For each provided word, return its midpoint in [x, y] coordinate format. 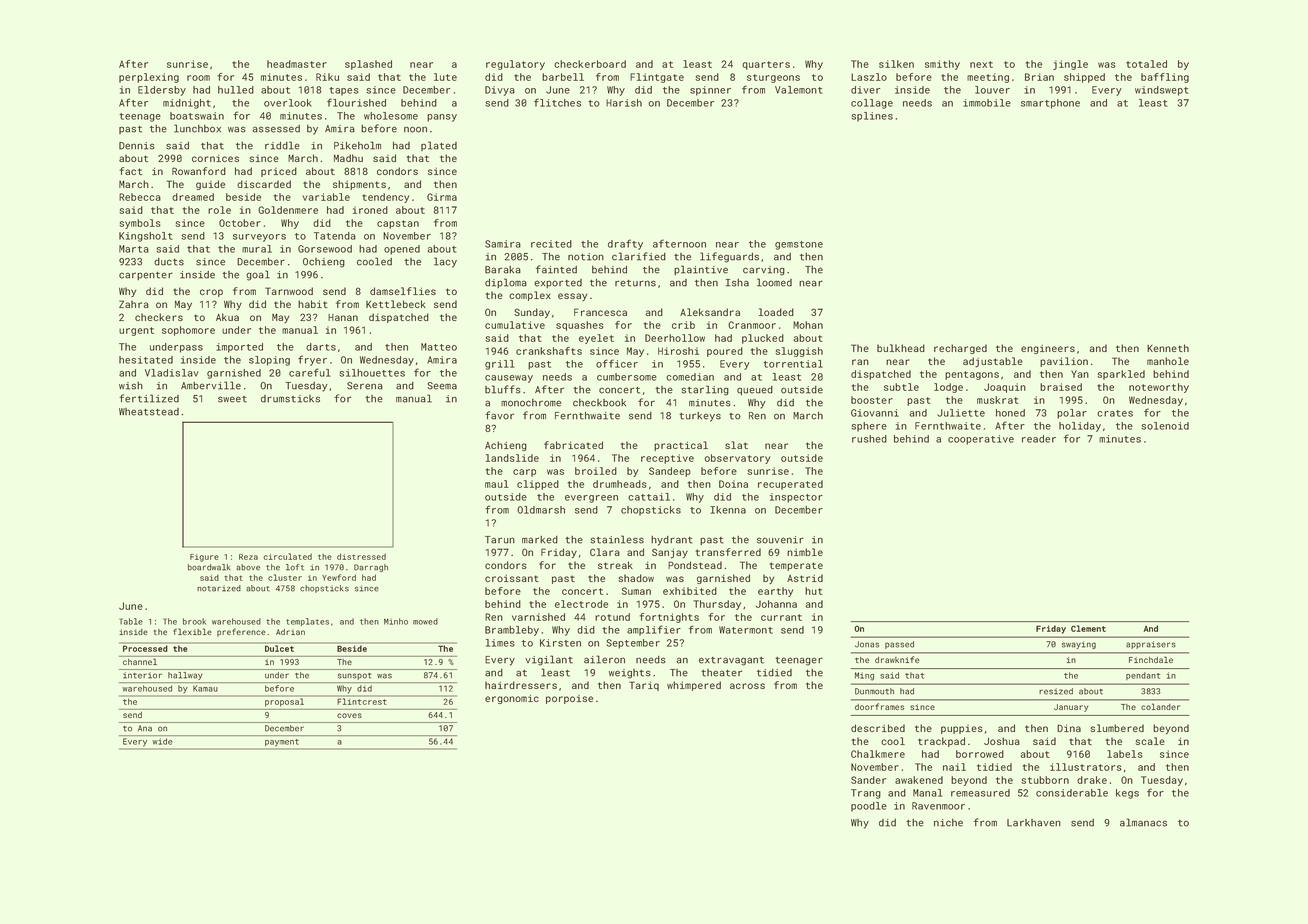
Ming [864, 676]
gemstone [799, 245]
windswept [1162, 91]
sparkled [1121, 375]
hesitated [146, 360]
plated [439, 146]
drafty [625, 244]
